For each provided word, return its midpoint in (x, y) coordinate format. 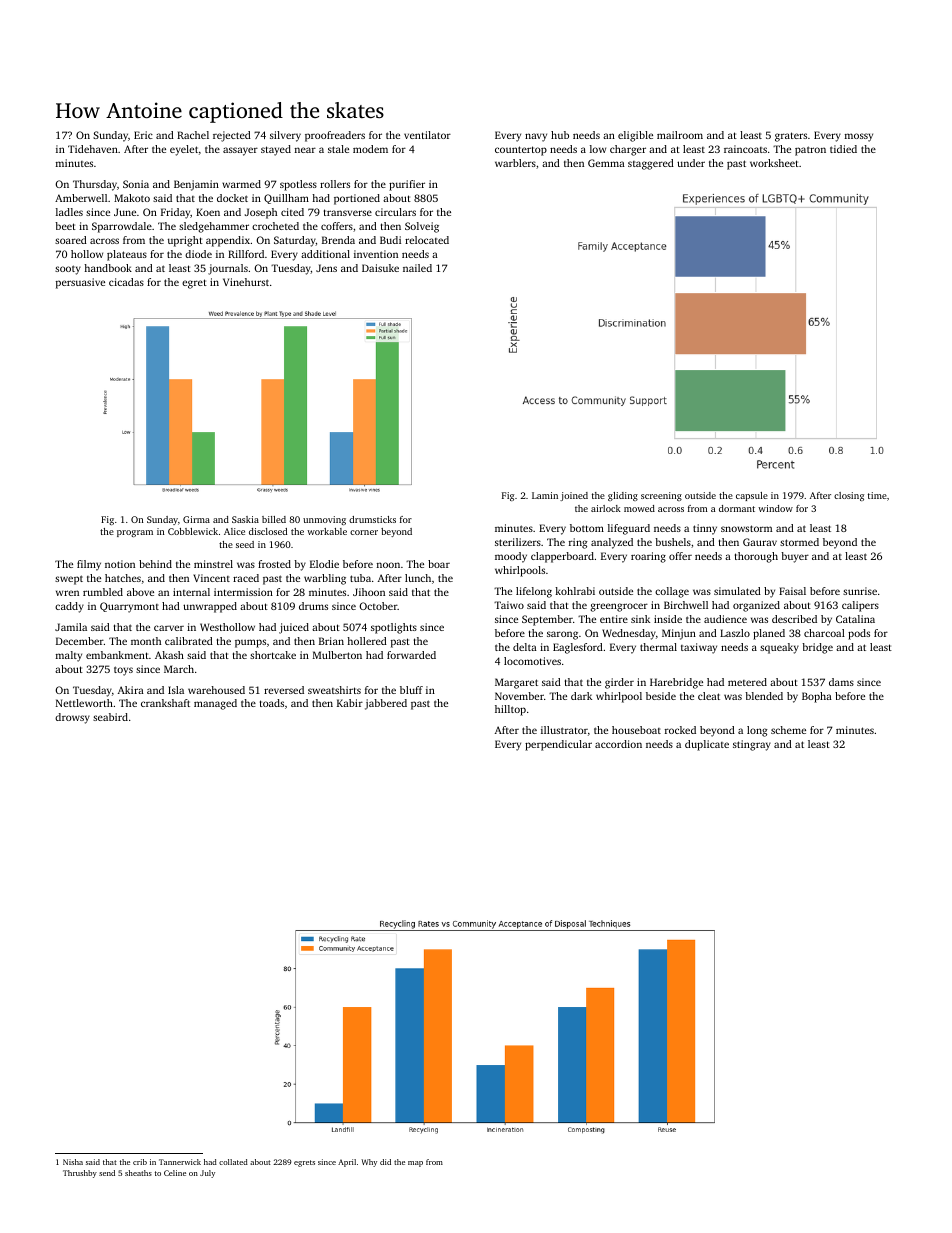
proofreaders (335, 136)
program (135, 533)
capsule (752, 496)
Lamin (545, 495)
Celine (175, 1173)
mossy (859, 137)
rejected (232, 136)
